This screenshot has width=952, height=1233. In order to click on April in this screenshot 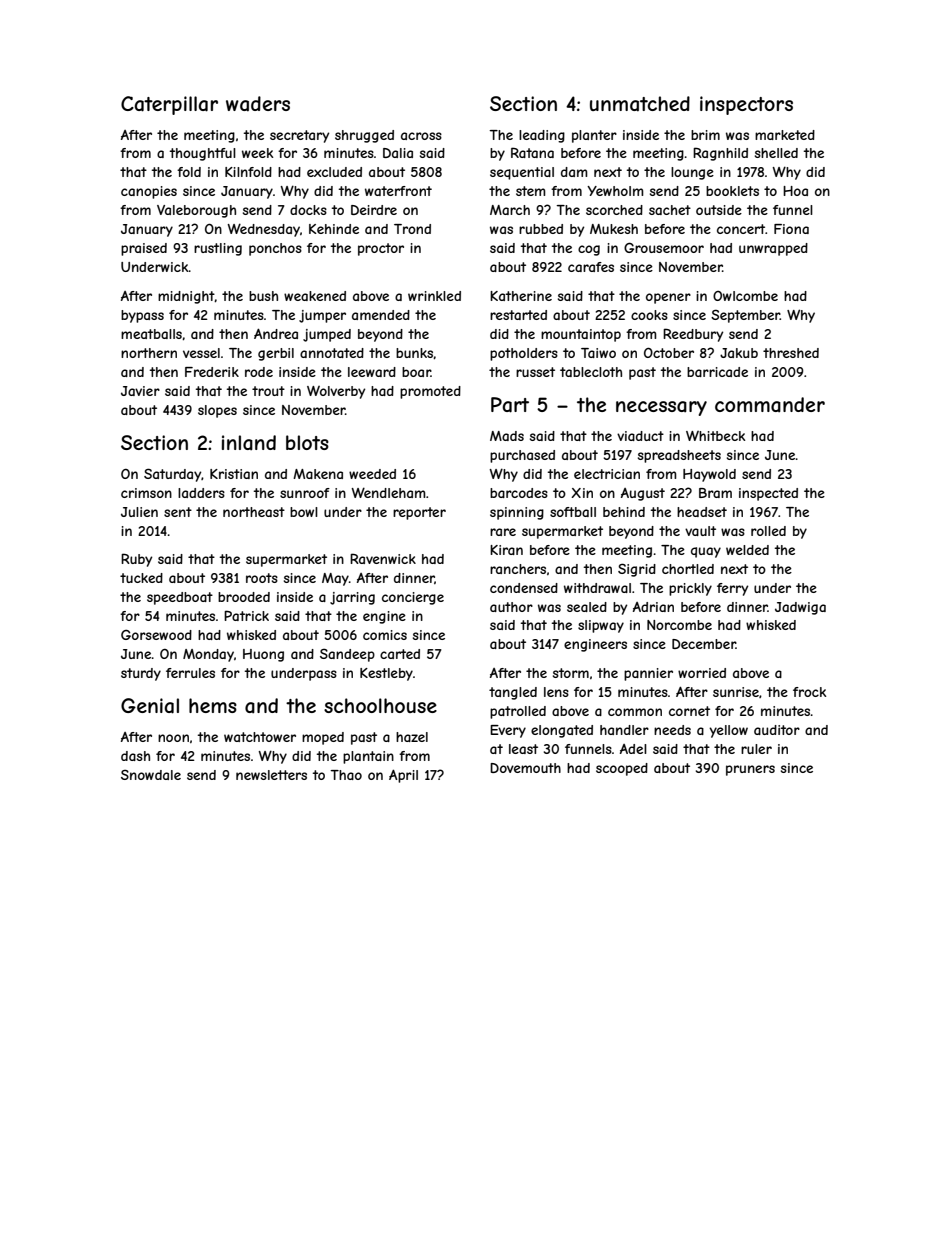, I will do `click(403, 776)`.
